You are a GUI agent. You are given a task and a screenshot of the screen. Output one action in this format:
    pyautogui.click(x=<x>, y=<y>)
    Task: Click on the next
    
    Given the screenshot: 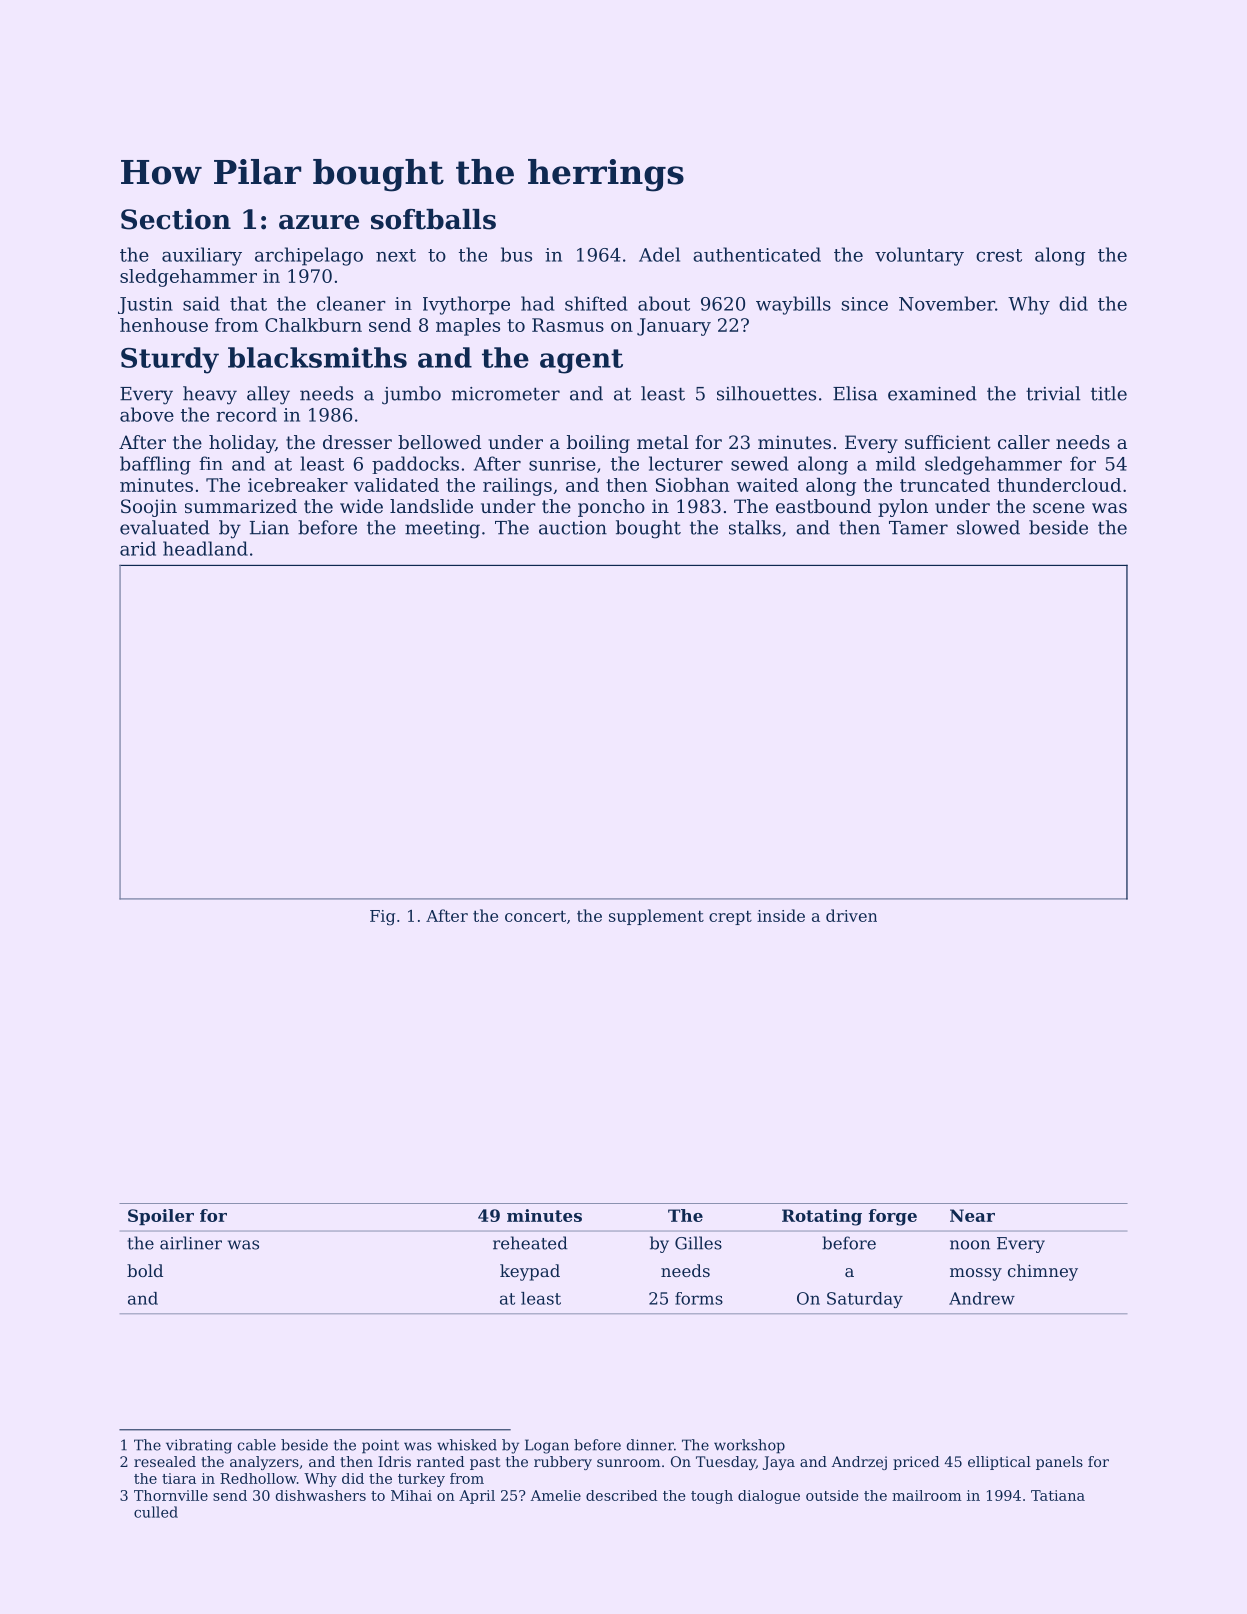 What is the action you would take?
    pyautogui.click(x=396, y=255)
